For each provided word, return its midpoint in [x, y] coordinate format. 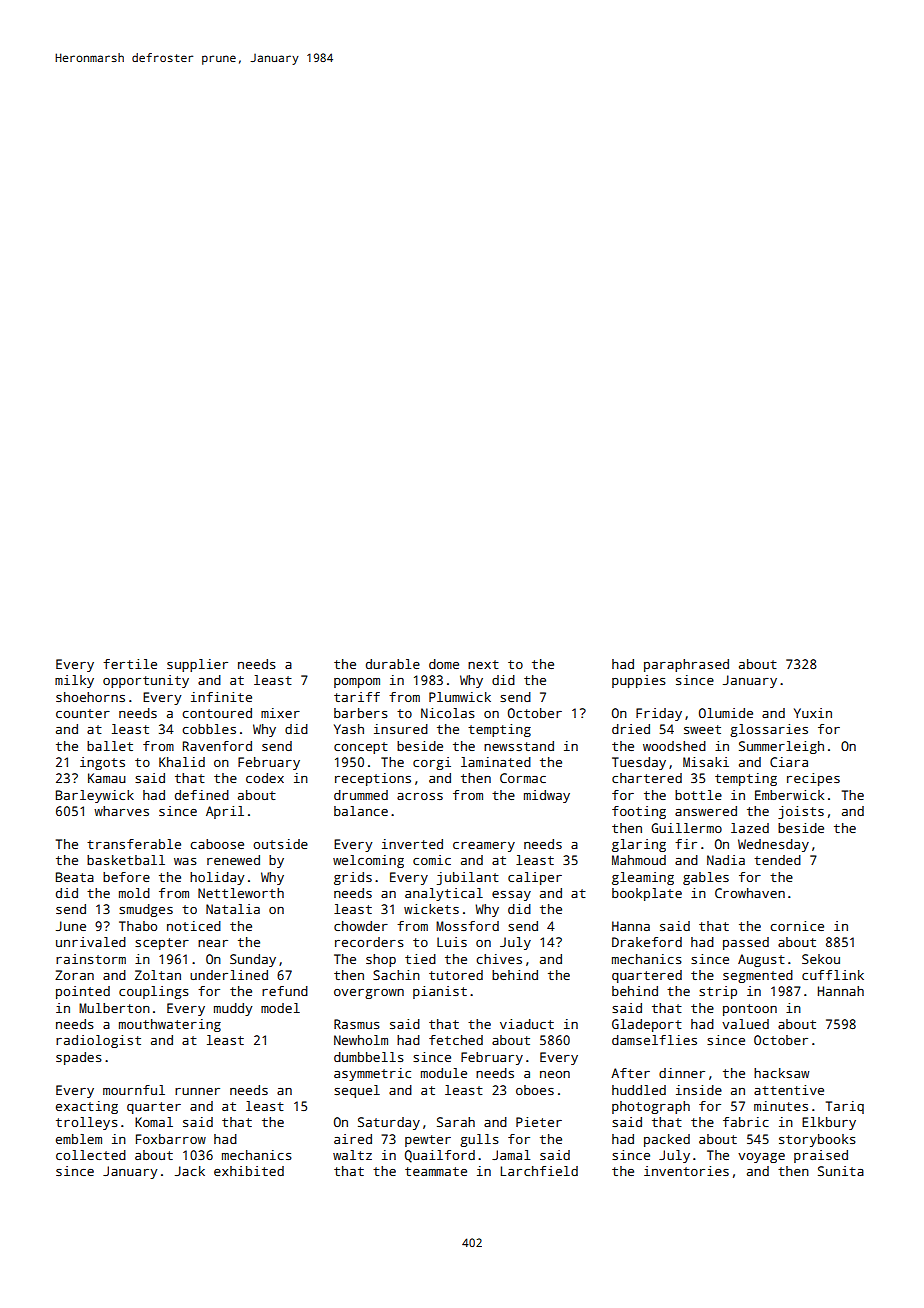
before [126, 877]
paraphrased [686, 665]
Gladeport [647, 1025]
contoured [217, 713]
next [483, 664]
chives [499, 959]
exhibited [249, 1171]
